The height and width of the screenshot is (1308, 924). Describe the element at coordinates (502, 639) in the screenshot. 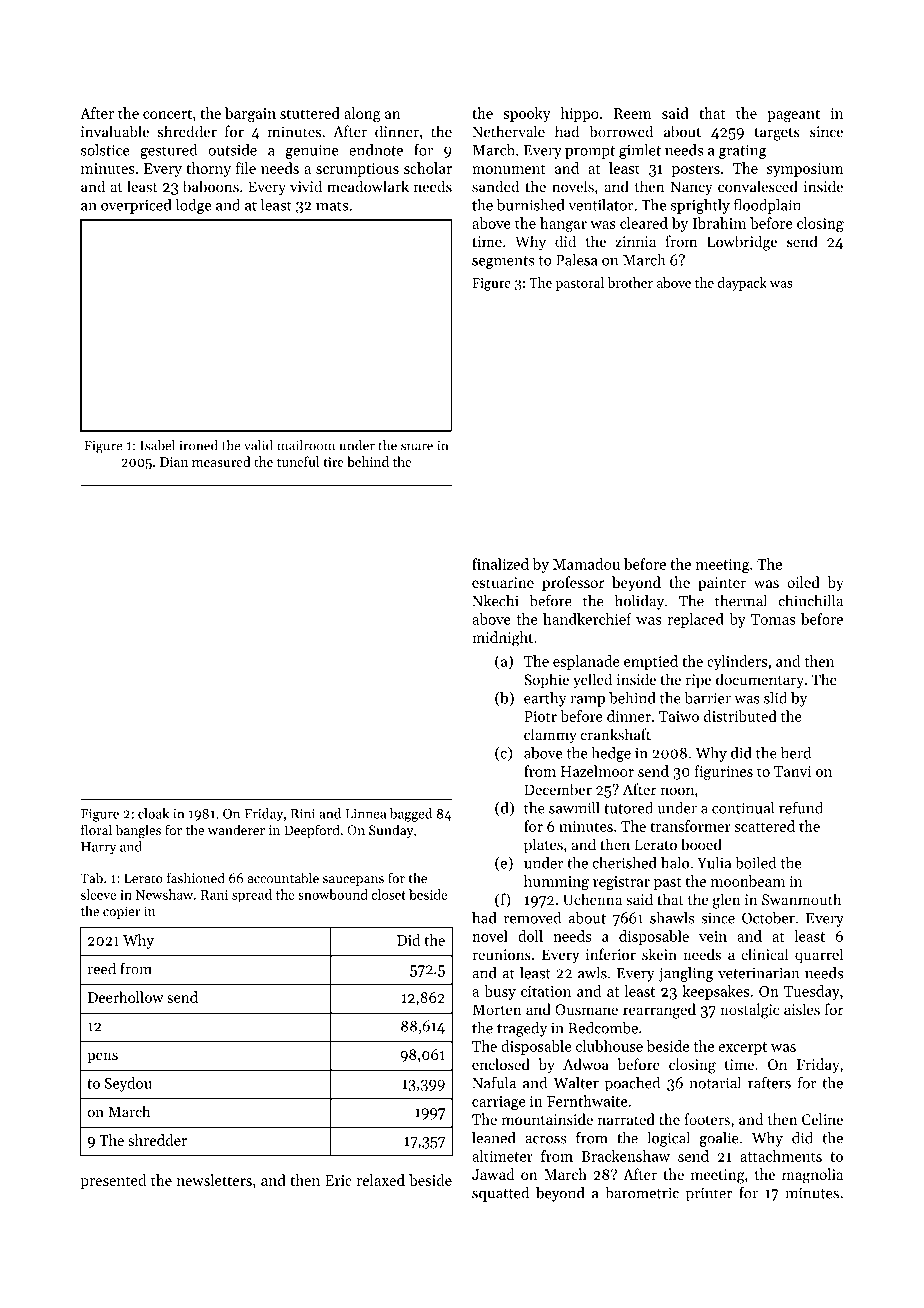

I see `midnight` at that location.
